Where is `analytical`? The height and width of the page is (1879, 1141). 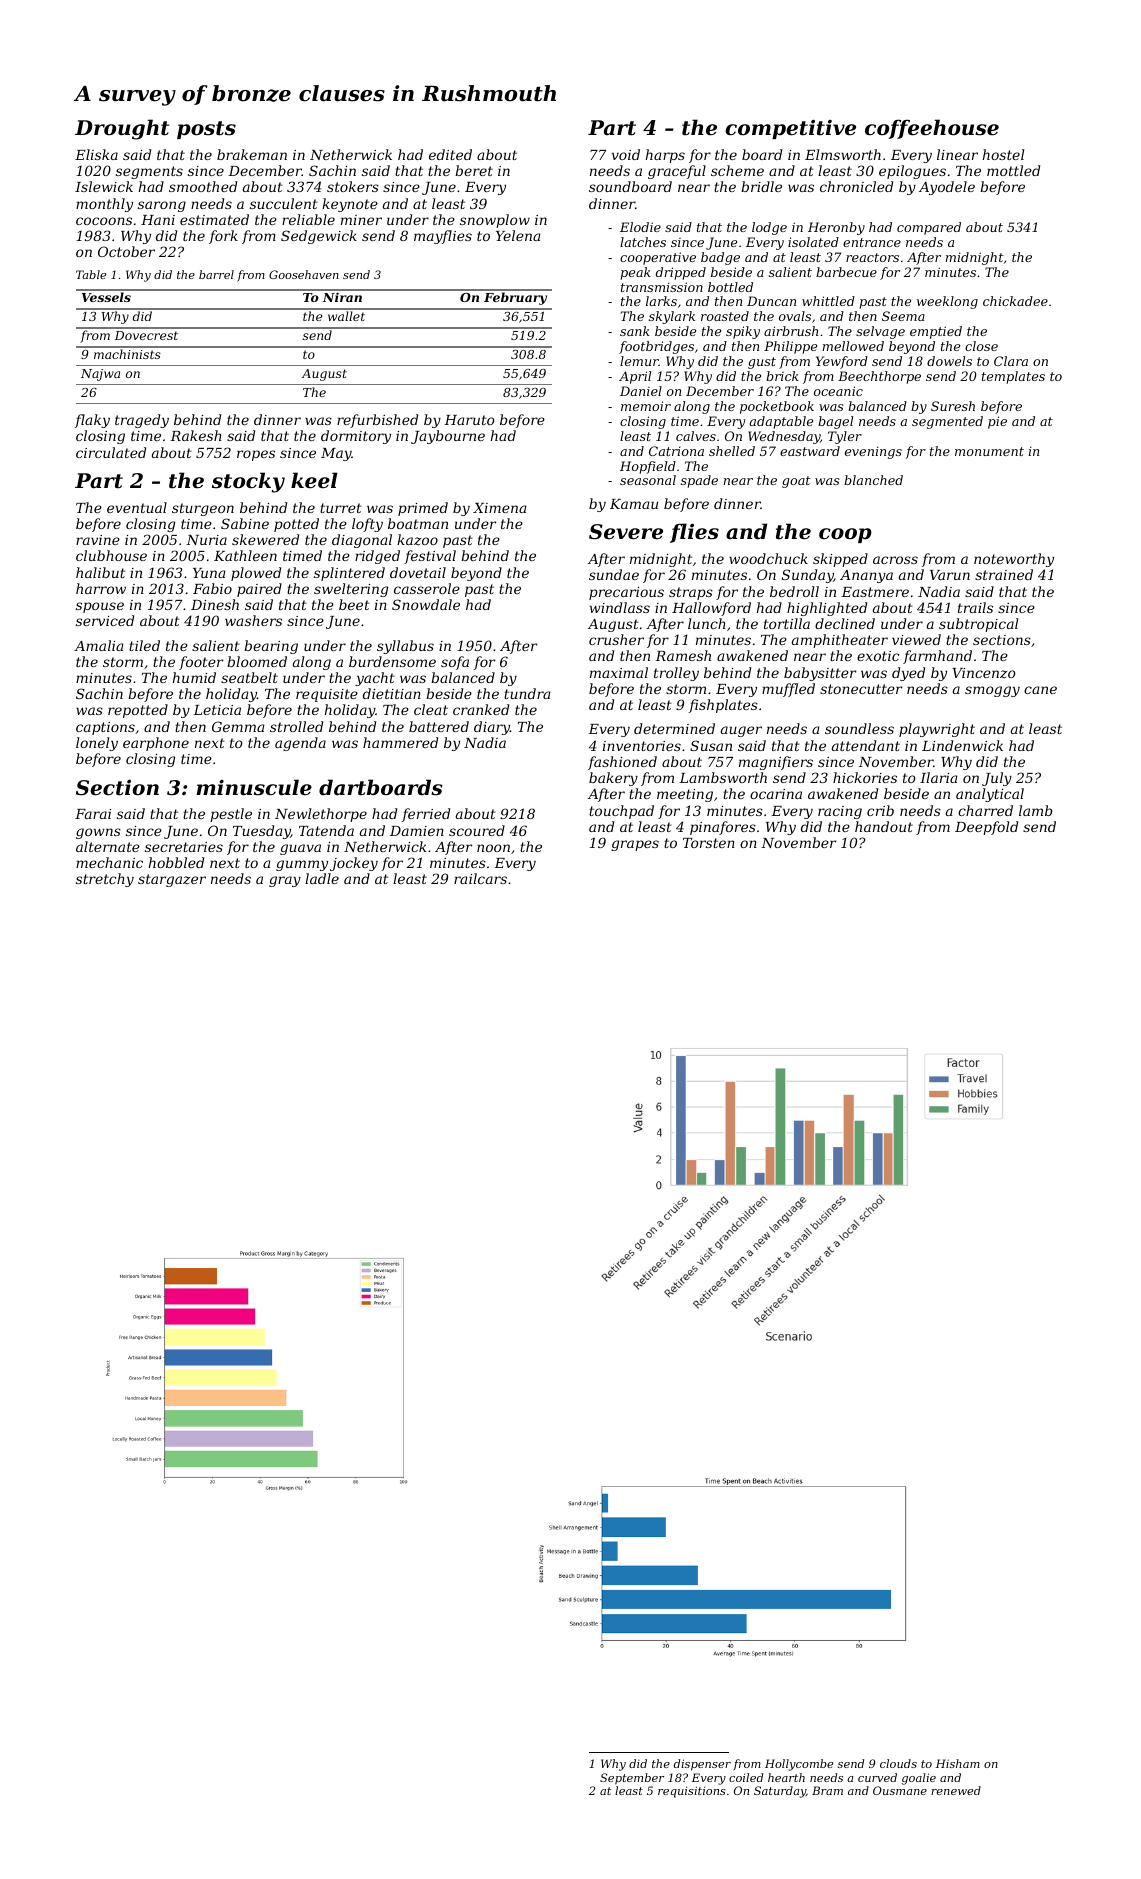 analytical is located at coordinates (990, 795).
